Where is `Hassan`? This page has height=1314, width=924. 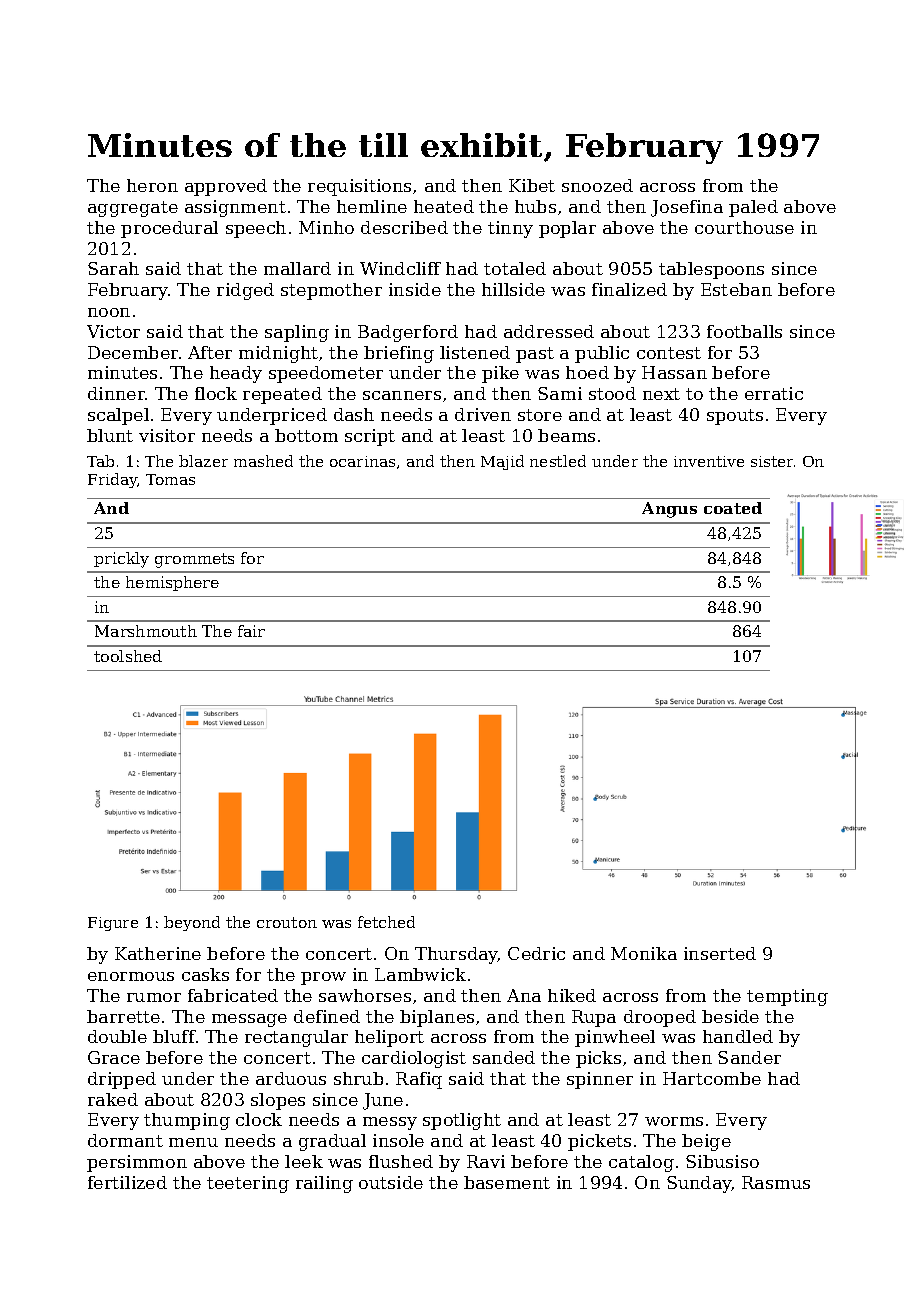
Hassan is located at coordinates (674, 372).
